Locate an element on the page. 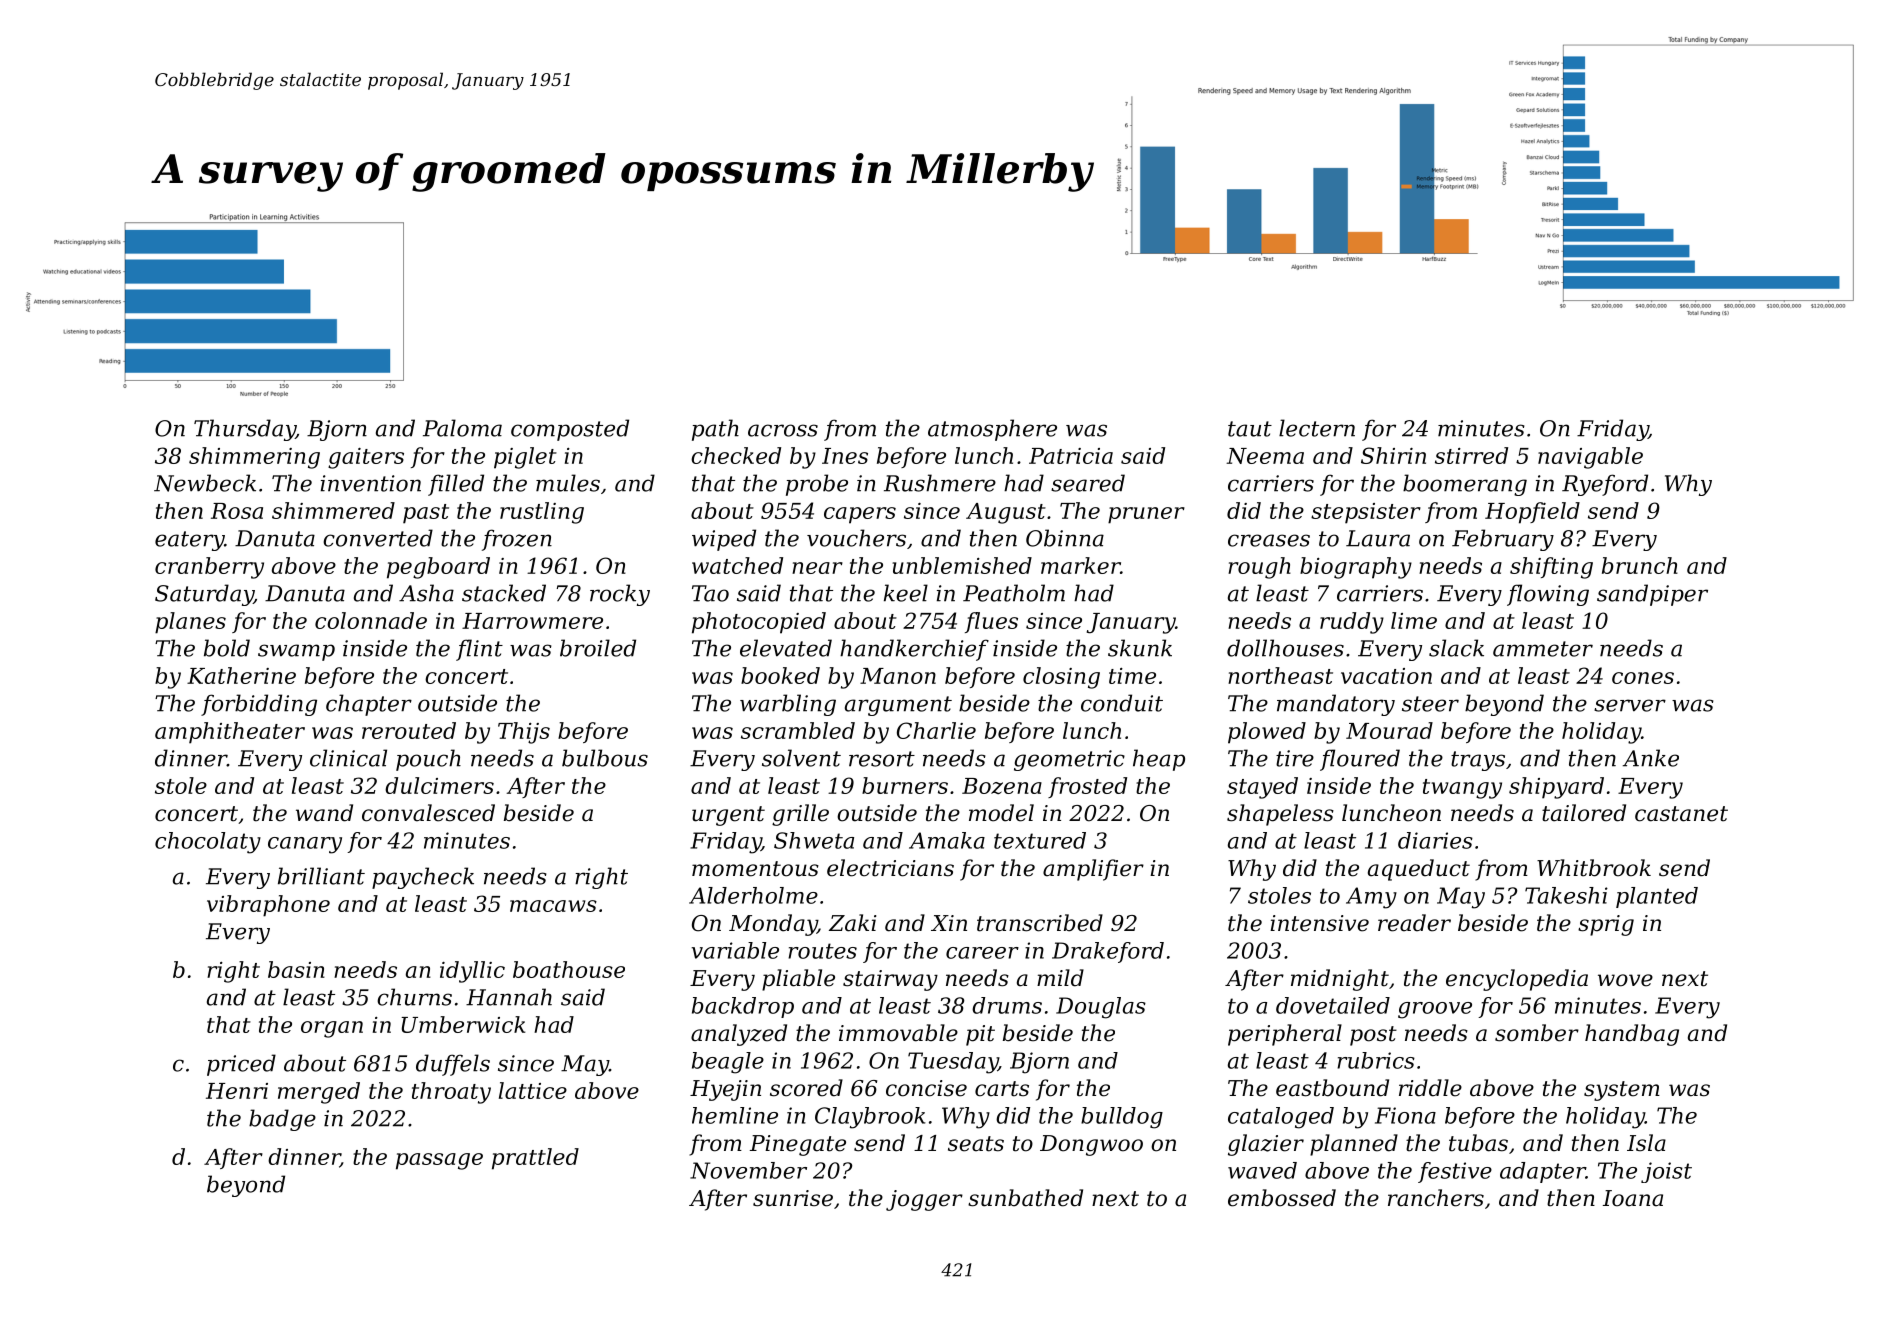 This image has width=1883, height=1332. biography is located at coordinates (1356, 568).
